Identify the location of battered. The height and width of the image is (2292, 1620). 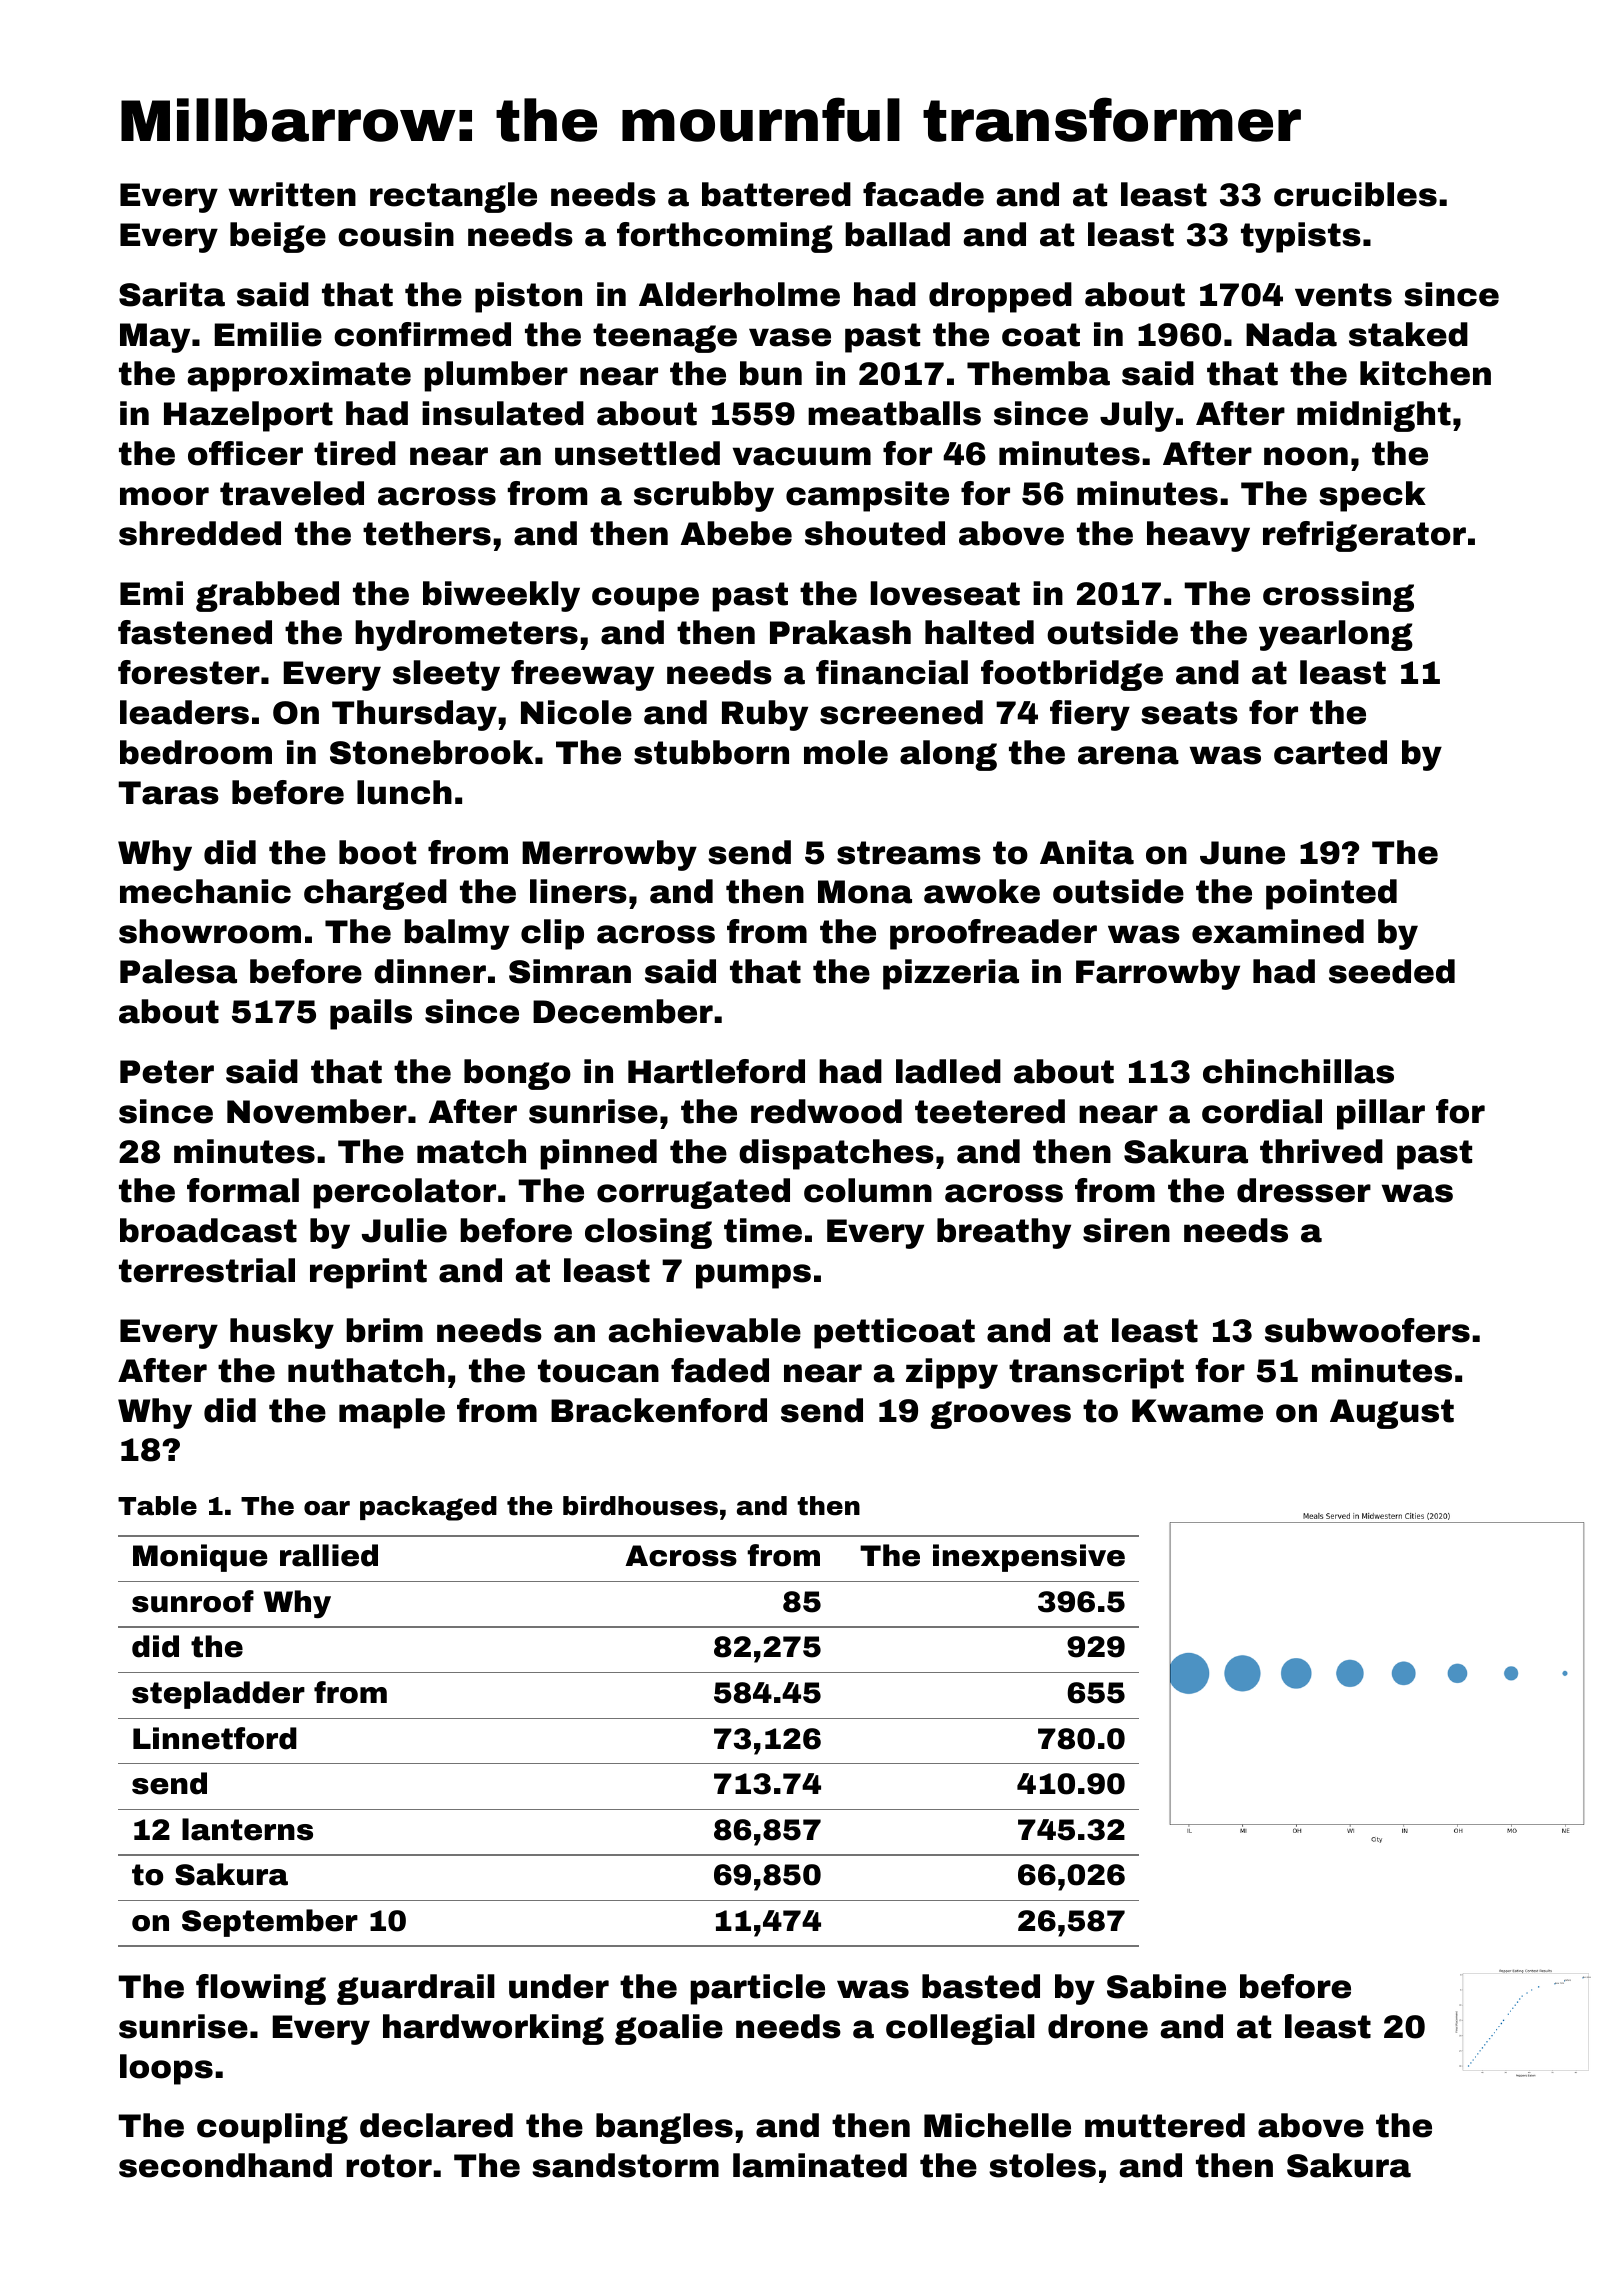
(776, 194).
